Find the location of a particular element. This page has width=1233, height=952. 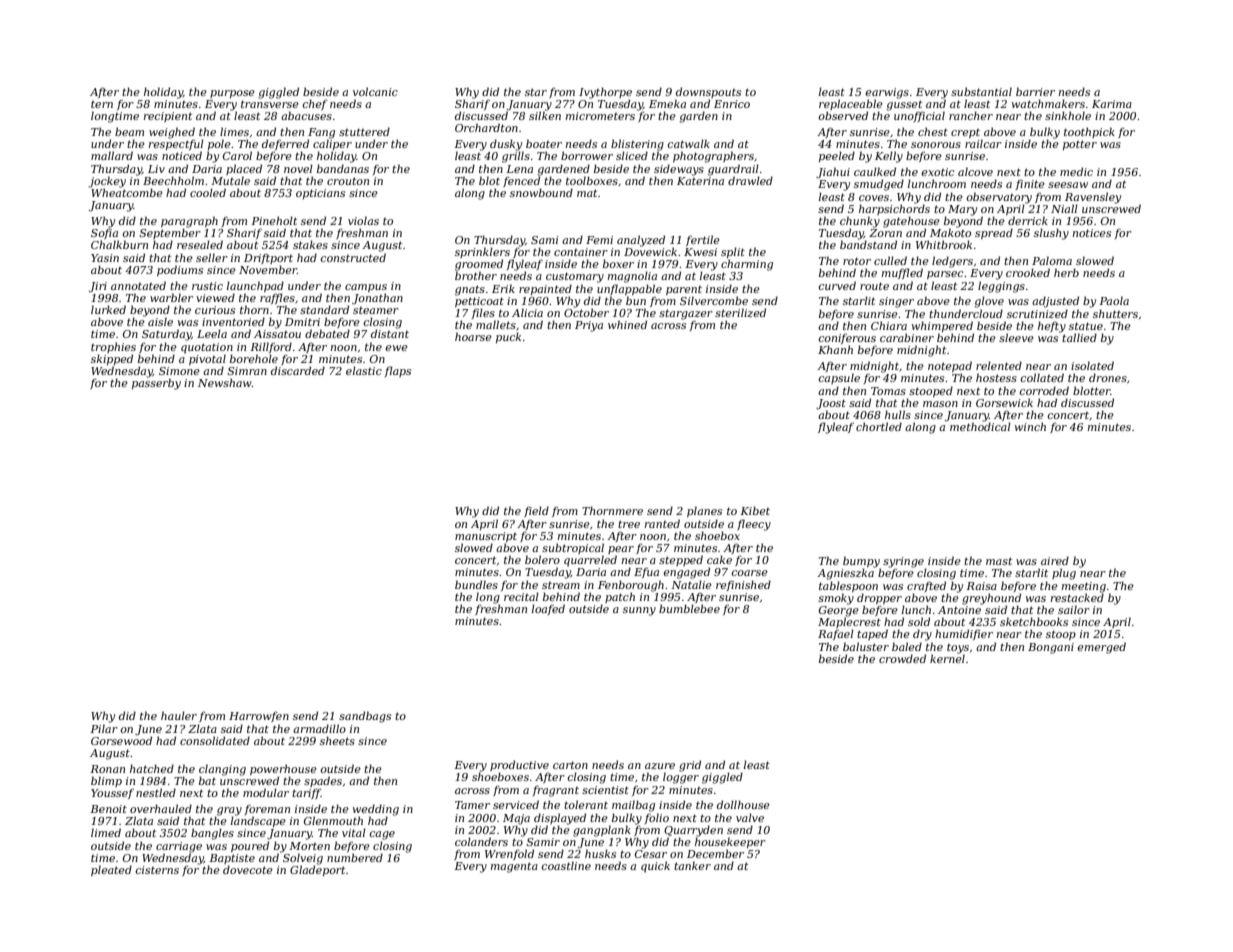

Silvercombe is located at coordinates (714, 300).
